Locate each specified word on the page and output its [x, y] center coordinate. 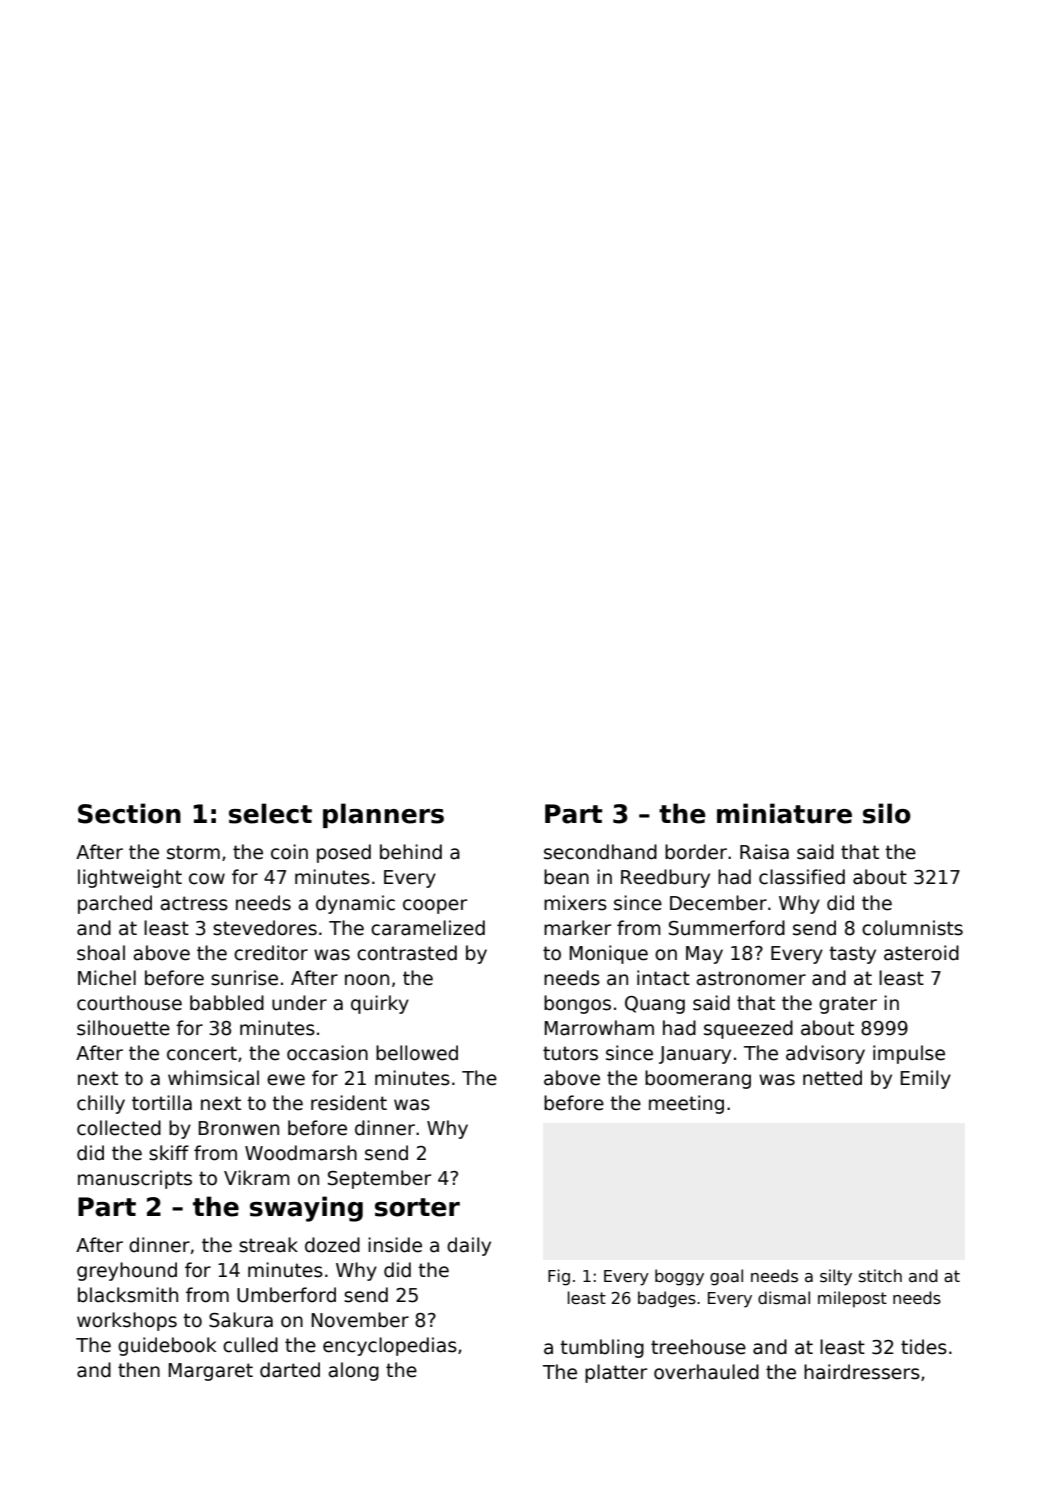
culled [250, 1345]
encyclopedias [390, 1346]
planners [383, 815]
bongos [577, 1004]
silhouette [123, 1028]
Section [129, 813]
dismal [784, 1298]
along [354, 1371]
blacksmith [128, 1295]
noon [367, 980]
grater [848, 1005]
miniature [784, 813]
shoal [101, 953]
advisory [825, 1054]
